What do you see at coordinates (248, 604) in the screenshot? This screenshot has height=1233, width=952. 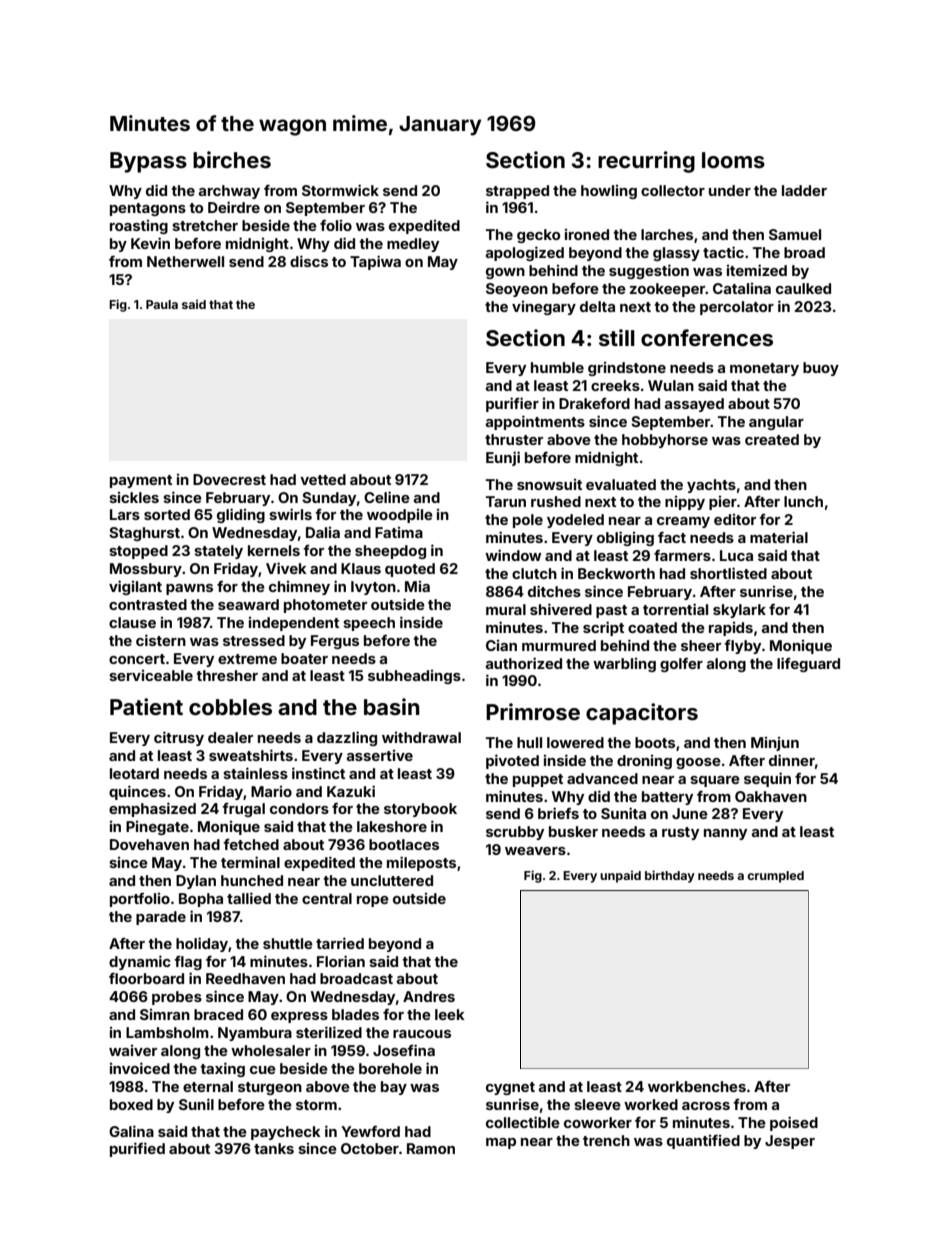 I see `seaward` at bounding box center [248, 604].
